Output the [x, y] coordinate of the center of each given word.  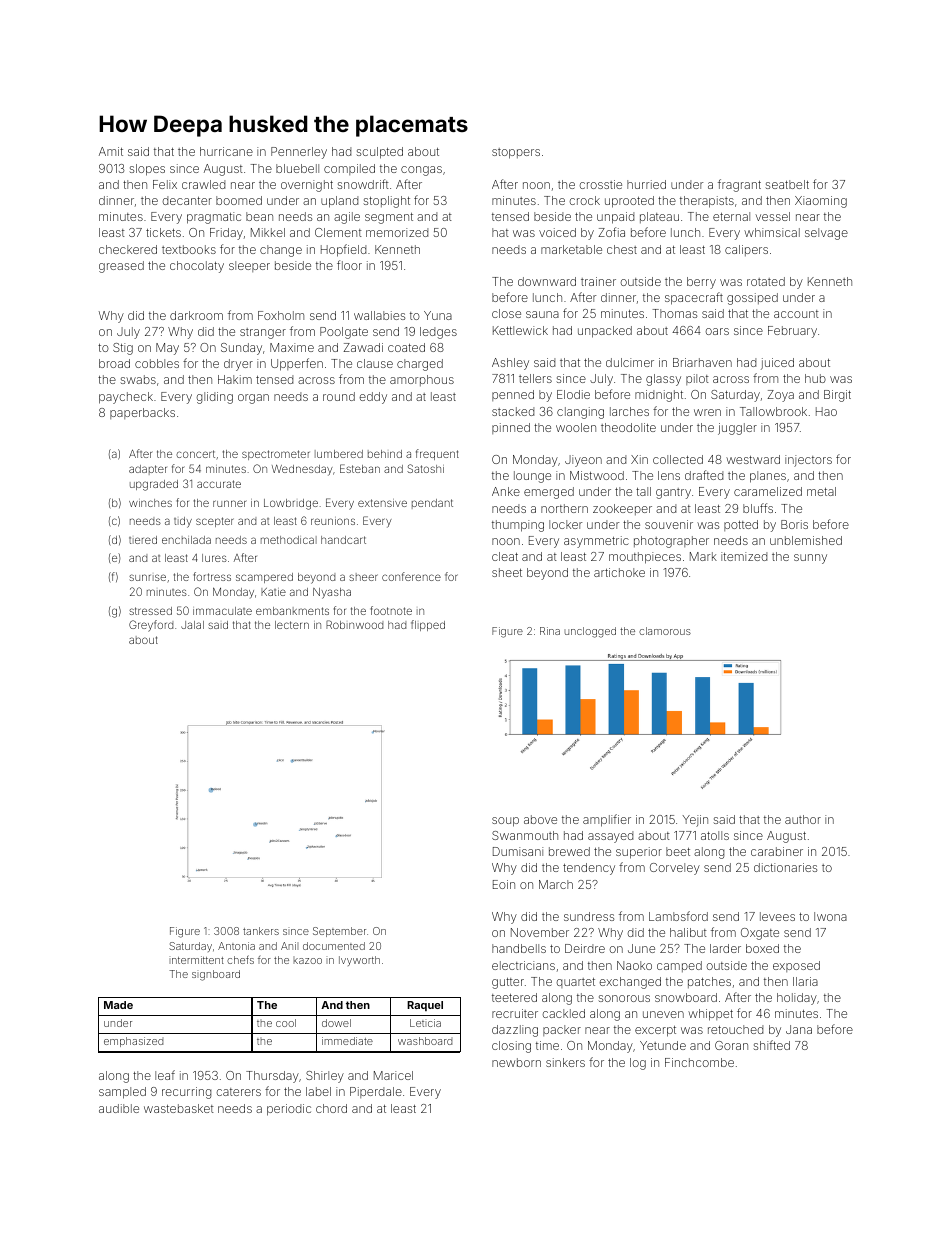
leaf [165, 1075]
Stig [123, 349]
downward [547, 281]
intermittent [196, 960]
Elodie [573, 394]
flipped [428, 625]
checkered [128, 249]
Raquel [425, 1006]
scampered [264, 578]
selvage [826, 234]
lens [669, 475]
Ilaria [805, 981]
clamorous [665, 631]
